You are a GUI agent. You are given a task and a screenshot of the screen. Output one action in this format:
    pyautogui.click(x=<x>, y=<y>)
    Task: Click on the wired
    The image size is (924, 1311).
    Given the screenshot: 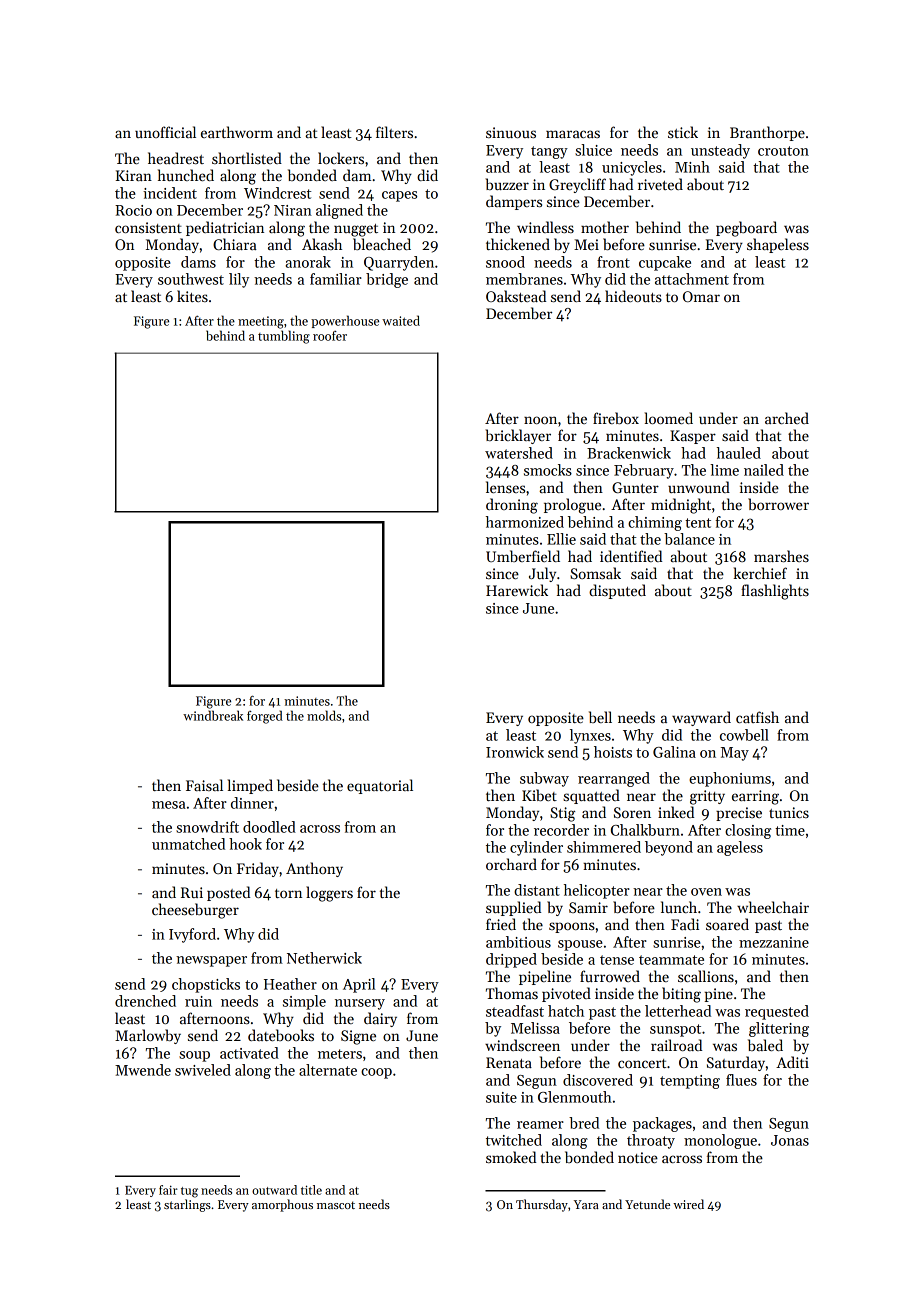 What is the action you would take?
    pyautogui.click(x=688, y=1204)
